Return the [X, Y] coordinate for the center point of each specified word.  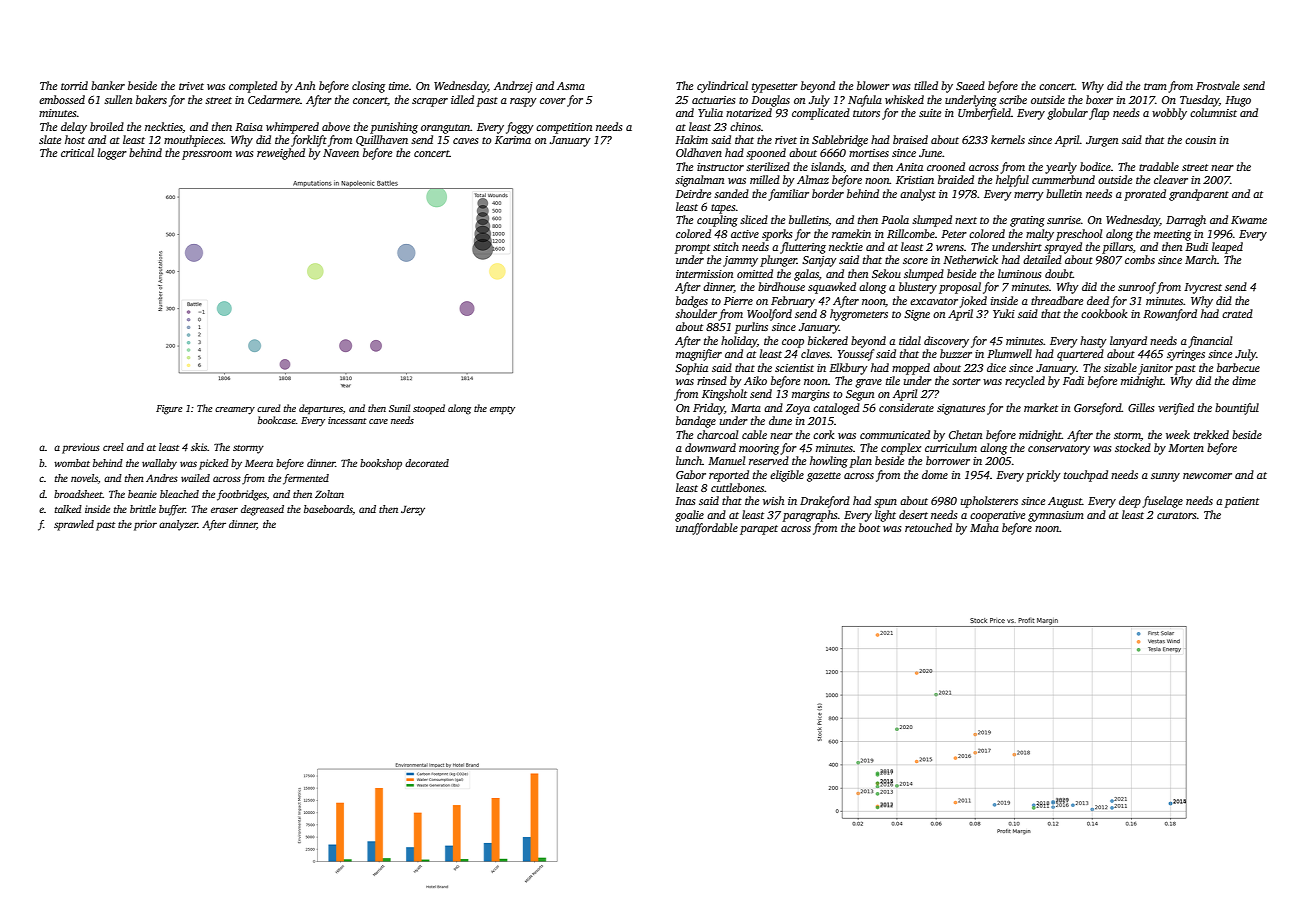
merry [1029, 196]
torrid [74, 85]
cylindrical [722, 87]
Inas [685, 501]
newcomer [1207, 476]
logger [112, 154]
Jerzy [413, 511]
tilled [926, 85]
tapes [723, 209]
